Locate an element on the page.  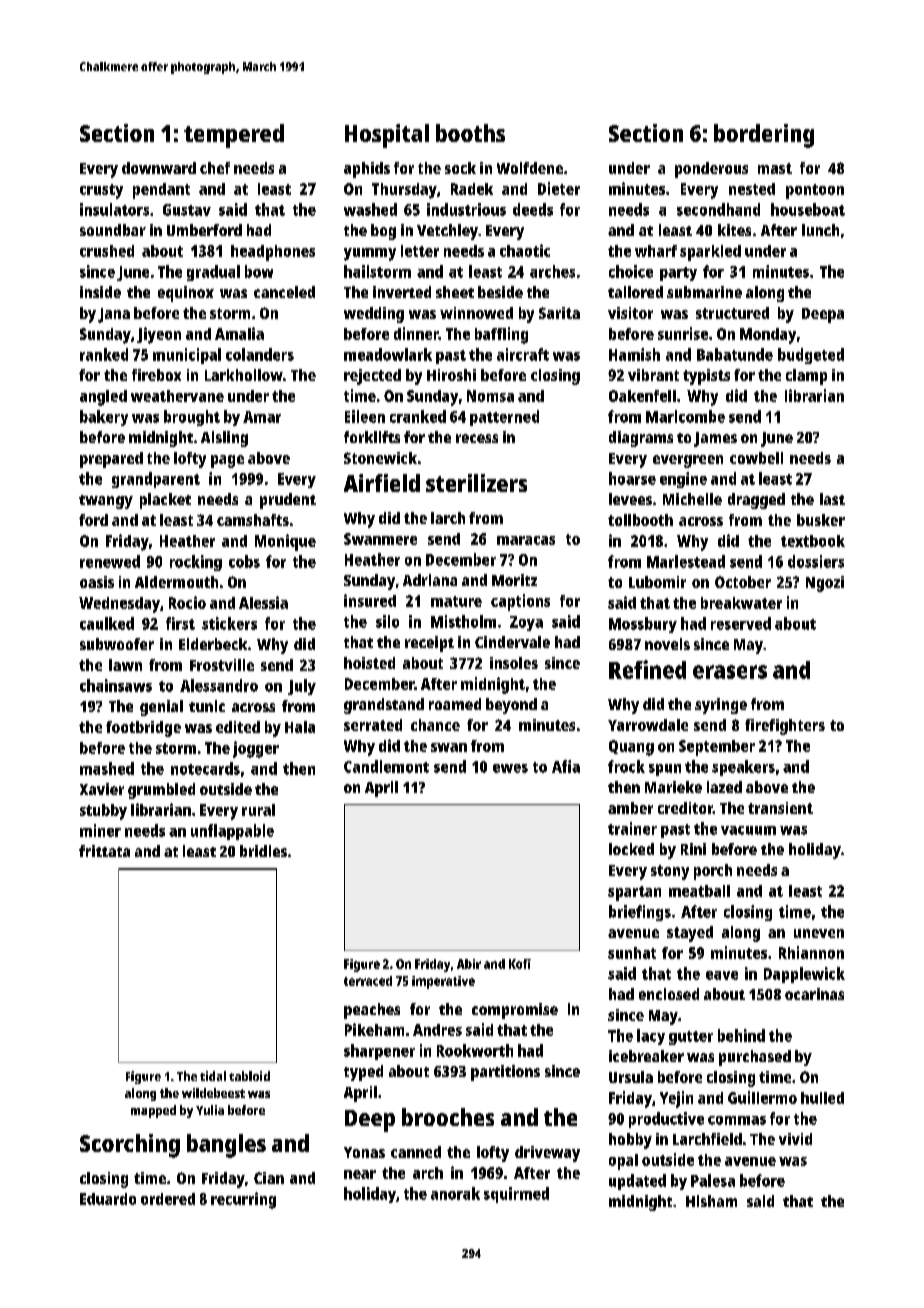
prepared is located at coordinates (111, 460).
